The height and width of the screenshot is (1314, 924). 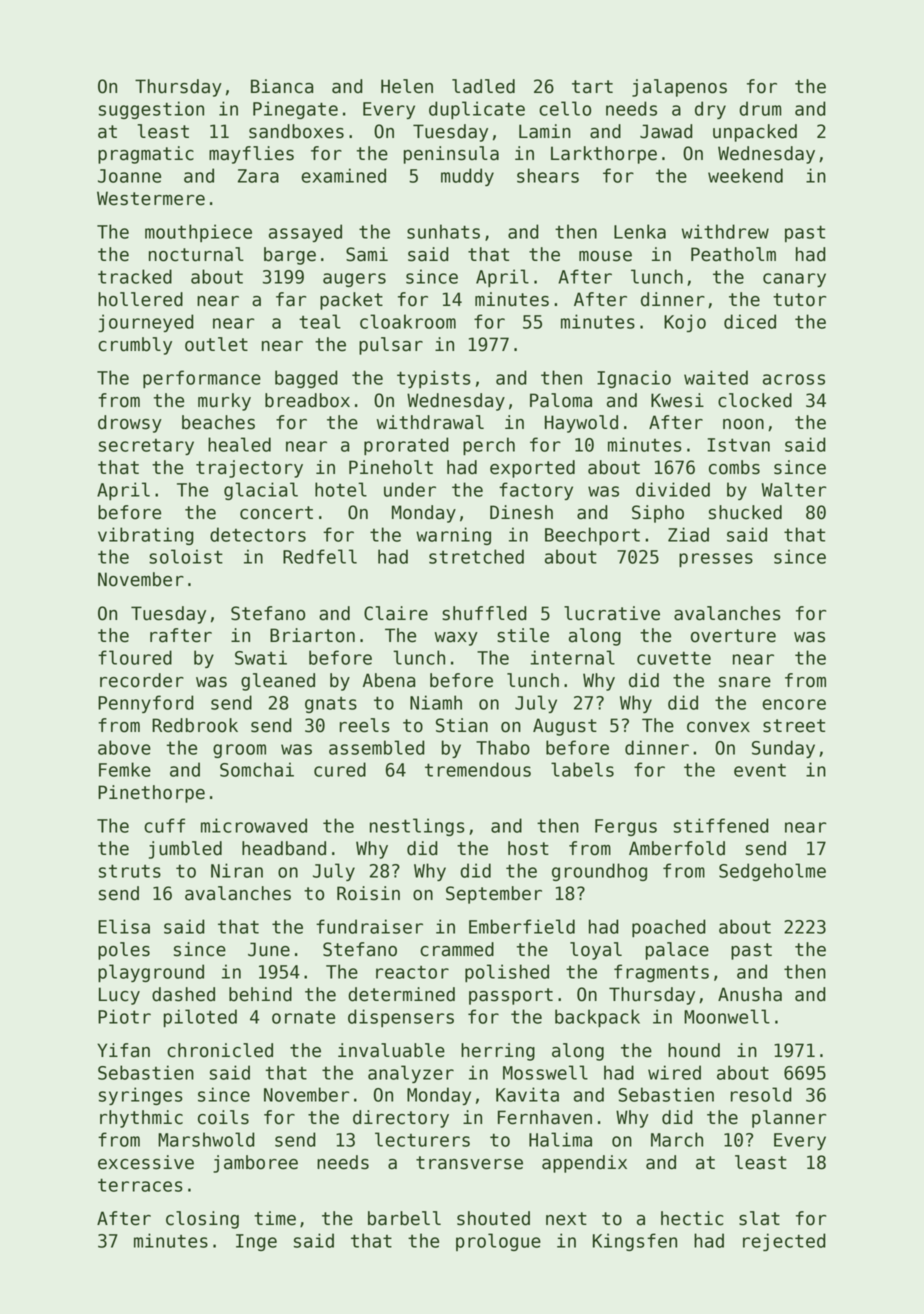 I want to click on Joanne, so click(x=129, y=176).
